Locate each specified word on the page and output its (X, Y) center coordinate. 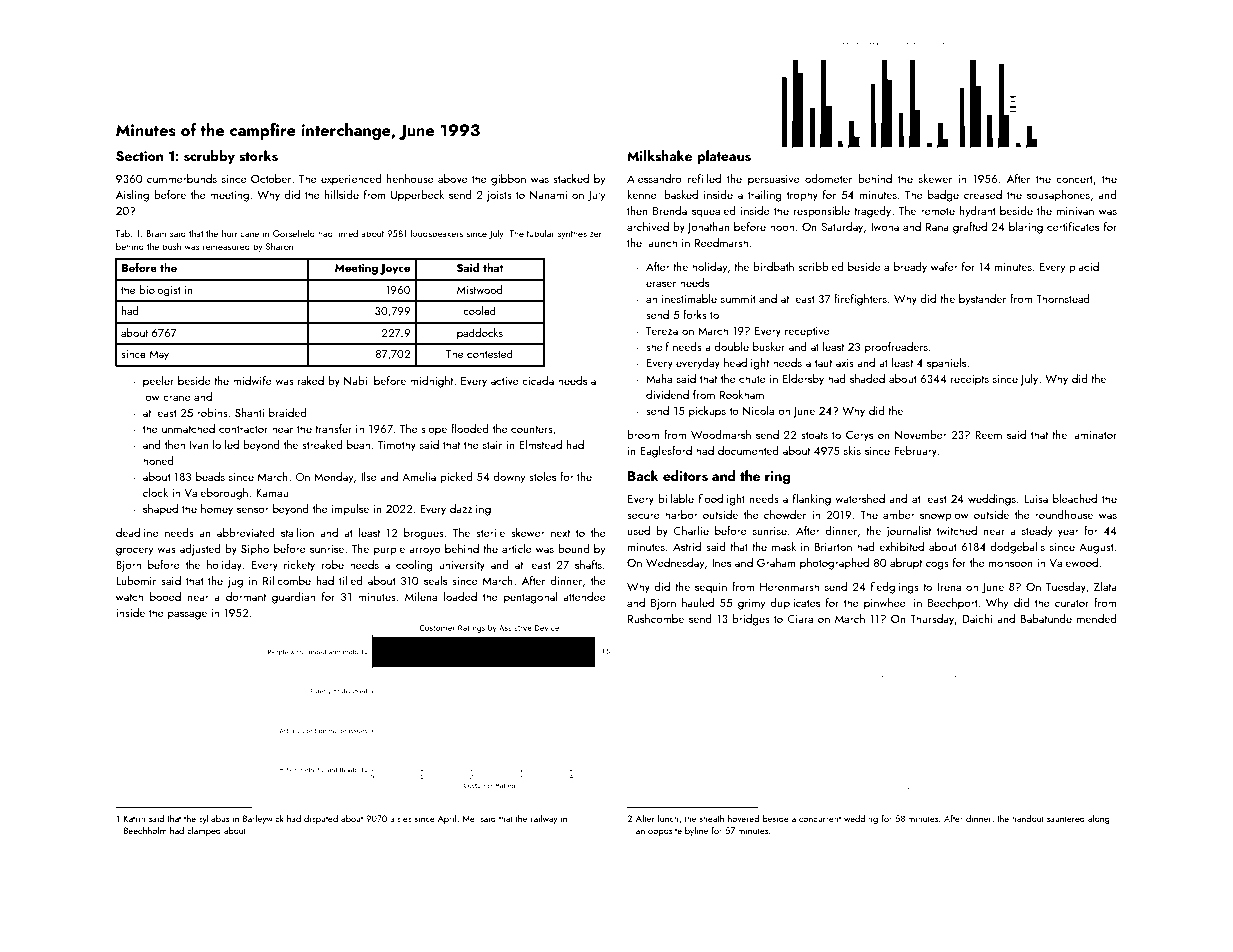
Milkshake (659, 156)
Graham (776, 562)
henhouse (410, 178)
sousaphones (1058, 196)
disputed (321, 819)
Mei (469, 818)
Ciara (800, 619)
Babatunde (1046, 618)
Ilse (369, 476)
